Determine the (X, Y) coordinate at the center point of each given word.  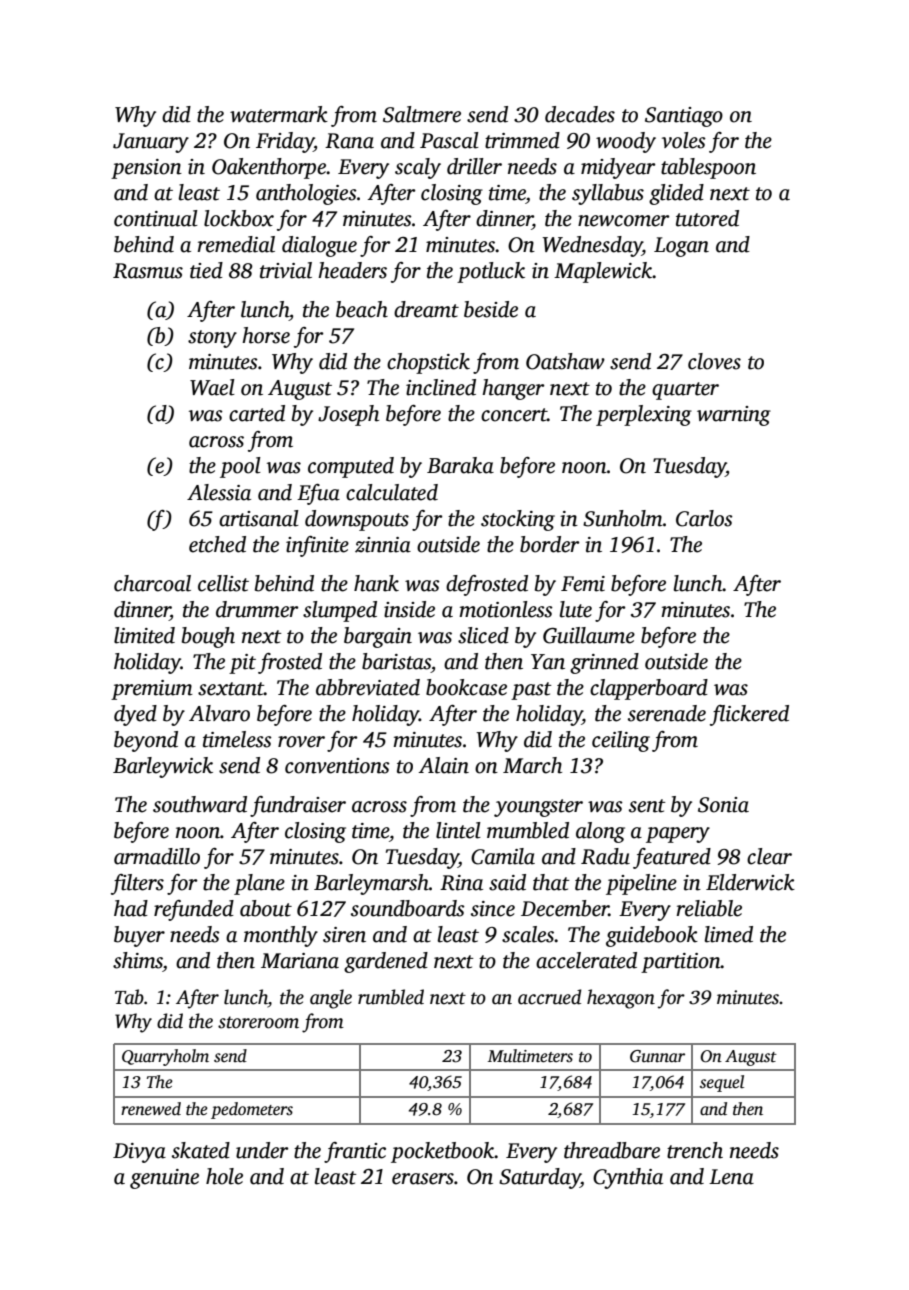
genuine (164, 1179)
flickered (749, 715)
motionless (506, 609)
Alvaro (219, 713)
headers (352, 270)
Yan (548, 662)
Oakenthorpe (269, 168)
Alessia (219, 492)
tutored (707, 218)
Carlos (704, 518)
